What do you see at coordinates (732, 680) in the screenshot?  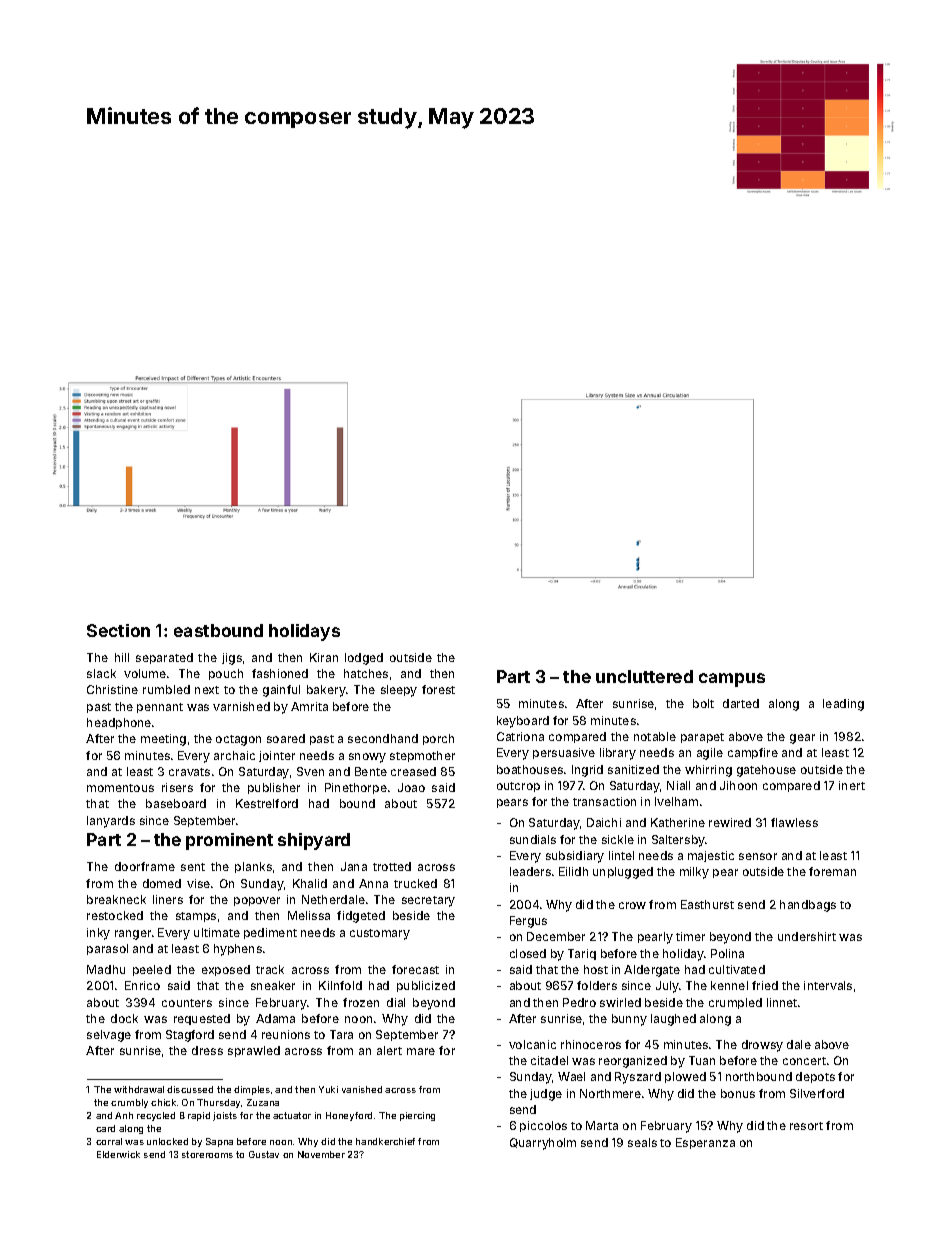 I see `campus` at bounding box center [732, 680].
